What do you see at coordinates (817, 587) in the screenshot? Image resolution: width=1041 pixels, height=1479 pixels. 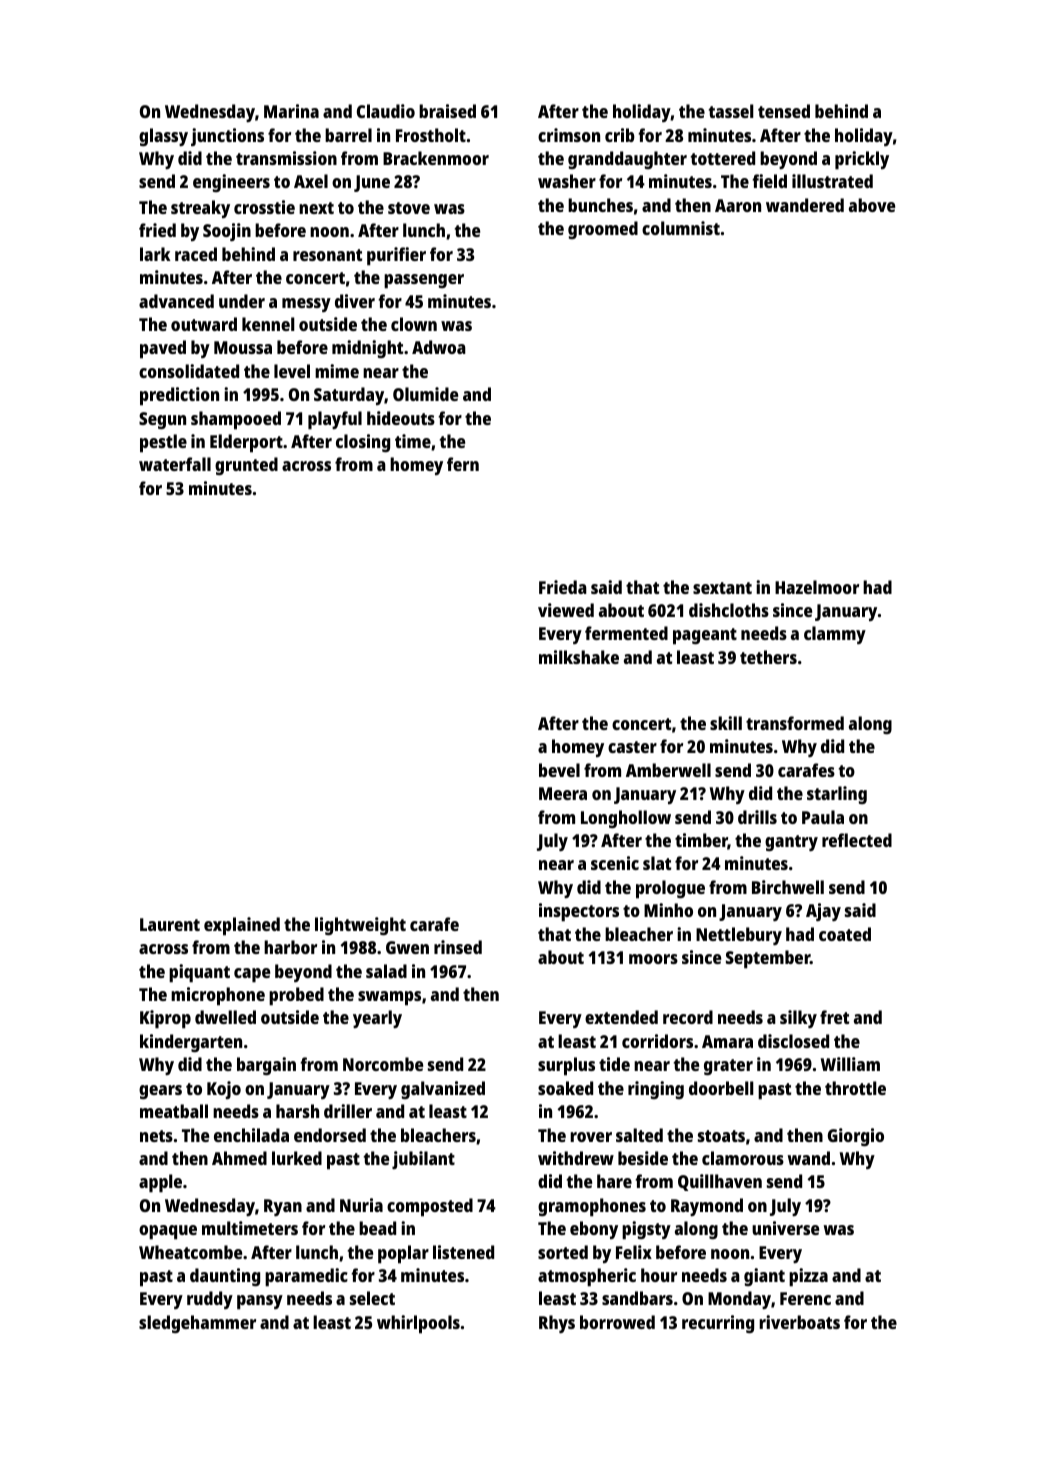 I see `Hazelmoor` at bounding box center [817, 587].
